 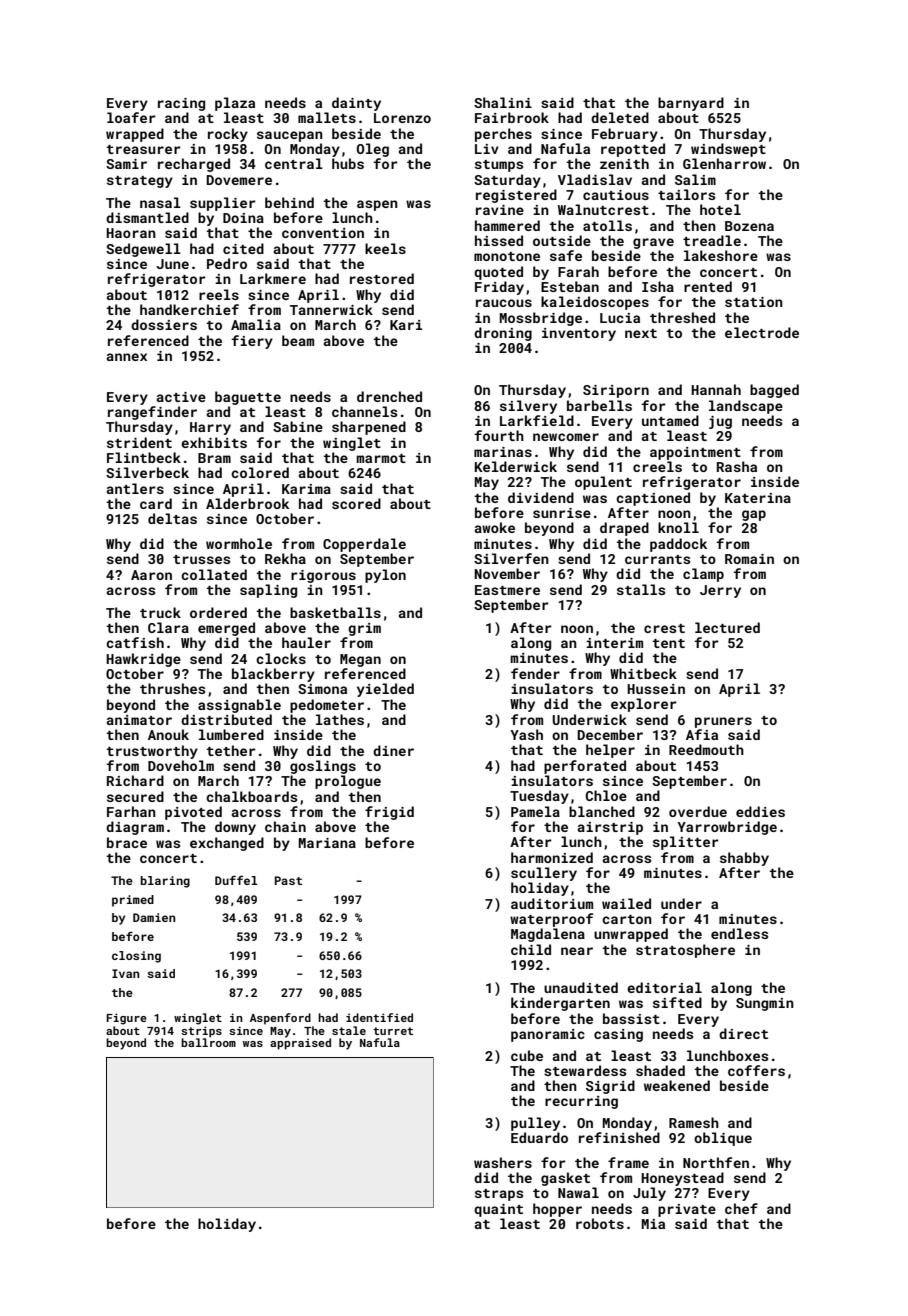 What do you see at coordinates (172, 264) in the page?
I see `June` at bounding box center [172, 264].
